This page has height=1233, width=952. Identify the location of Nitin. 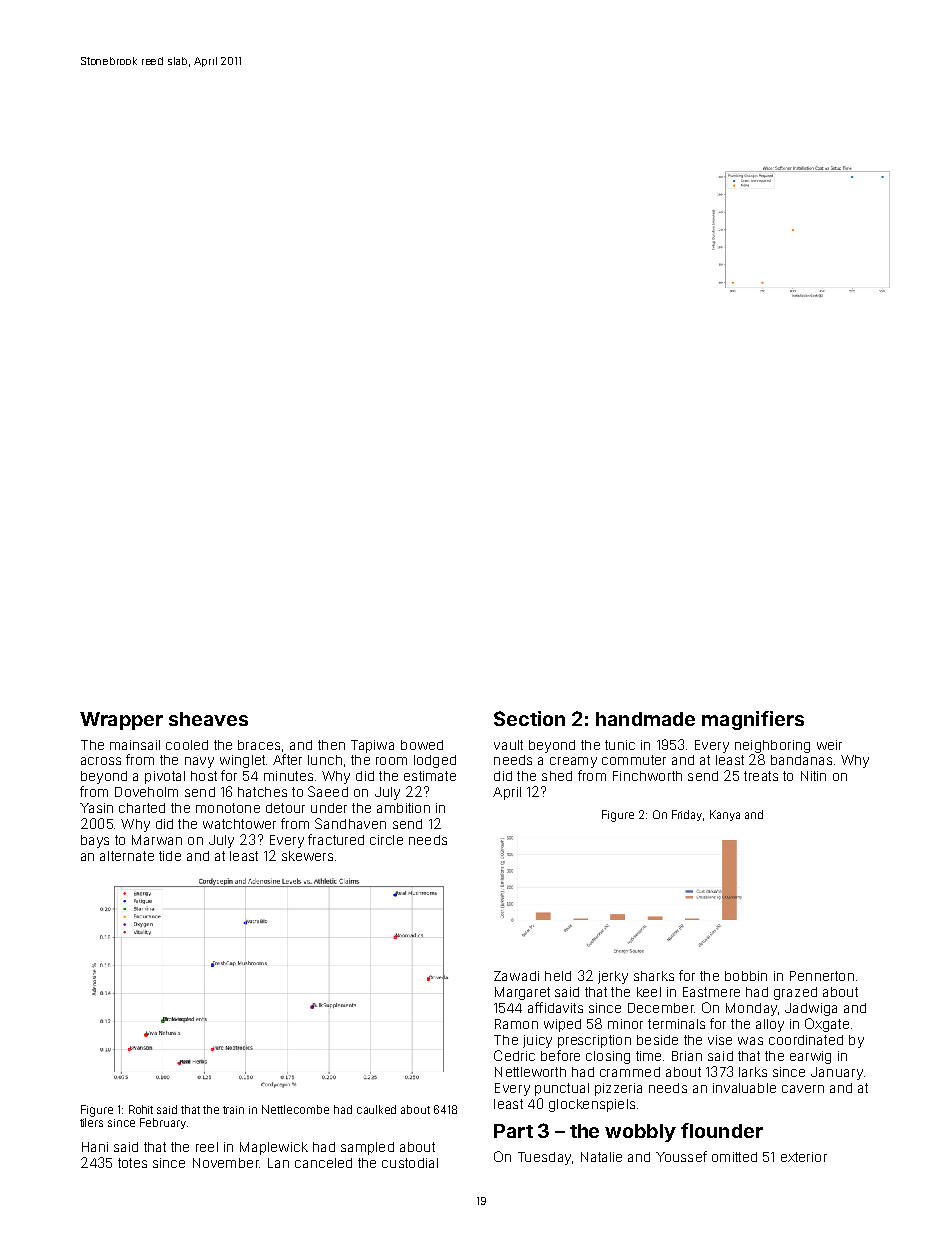
(813, 776).
